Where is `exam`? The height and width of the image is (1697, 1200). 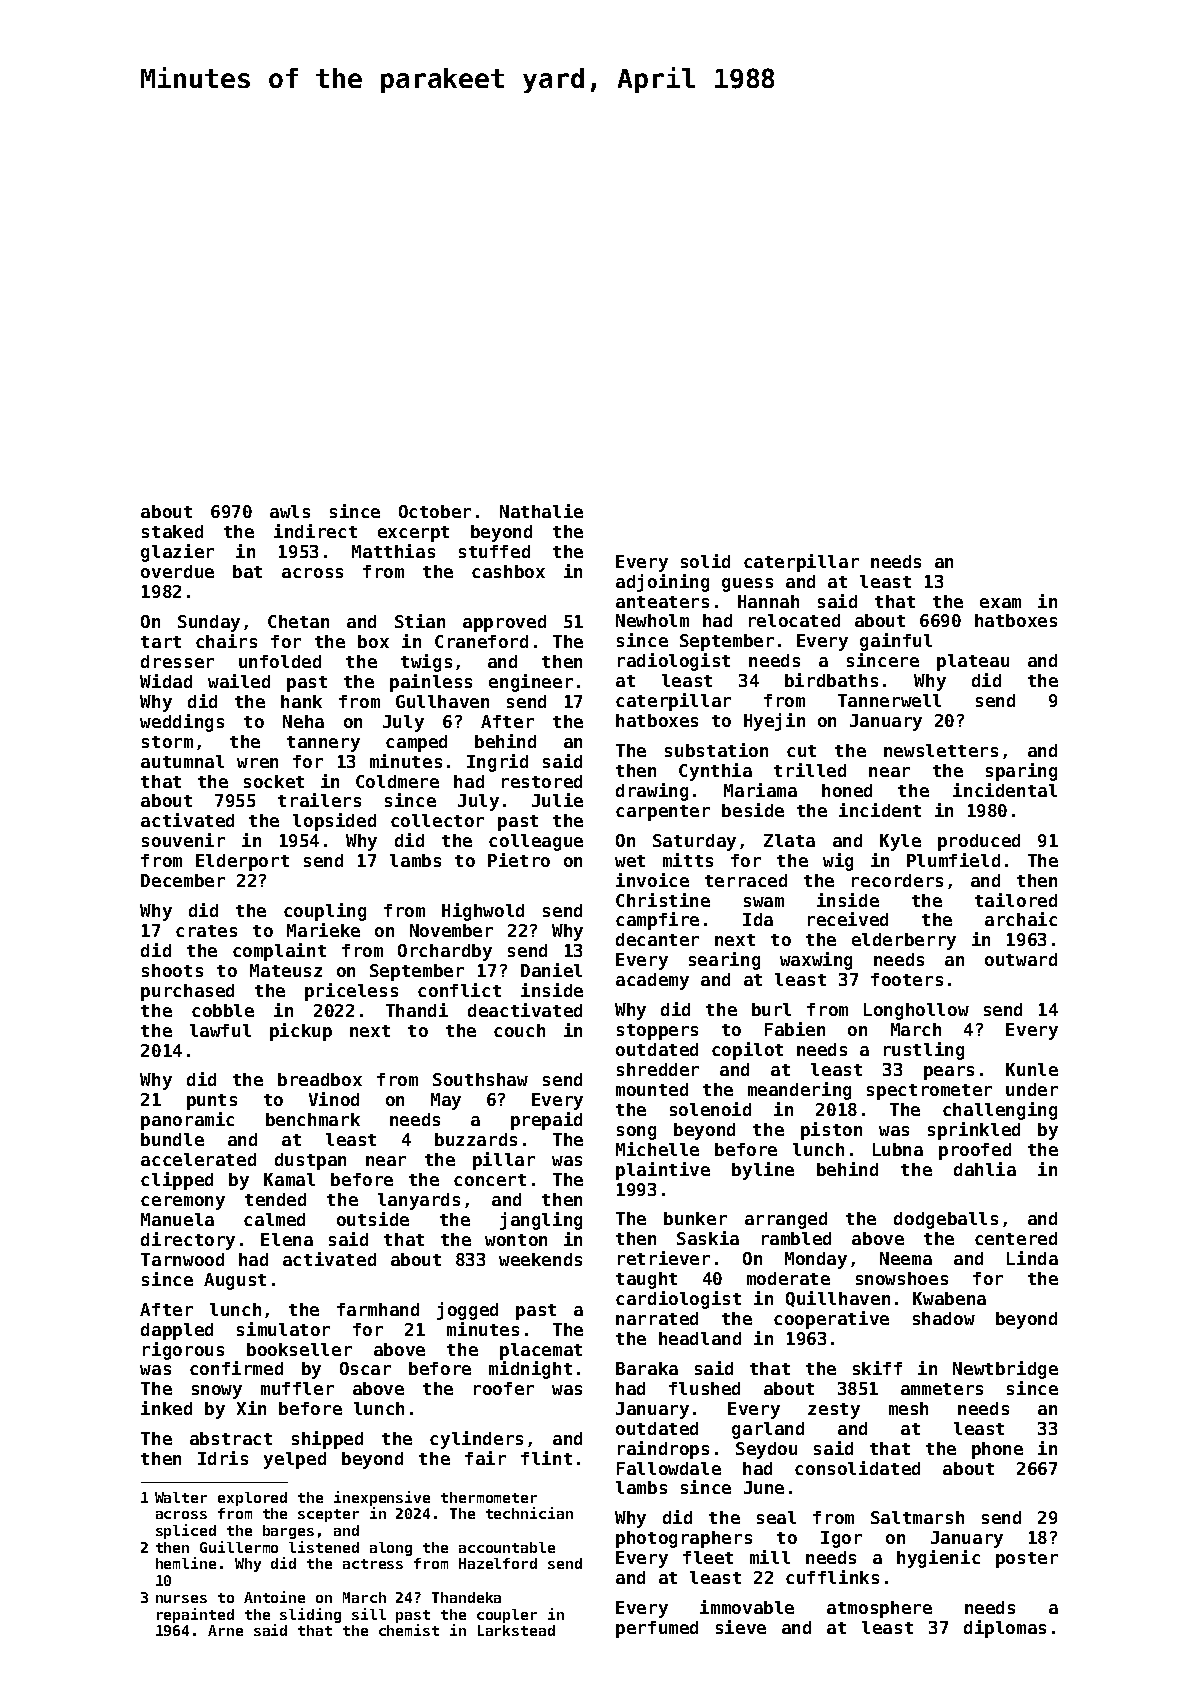 exam is located at coordinates (1000, 603).
